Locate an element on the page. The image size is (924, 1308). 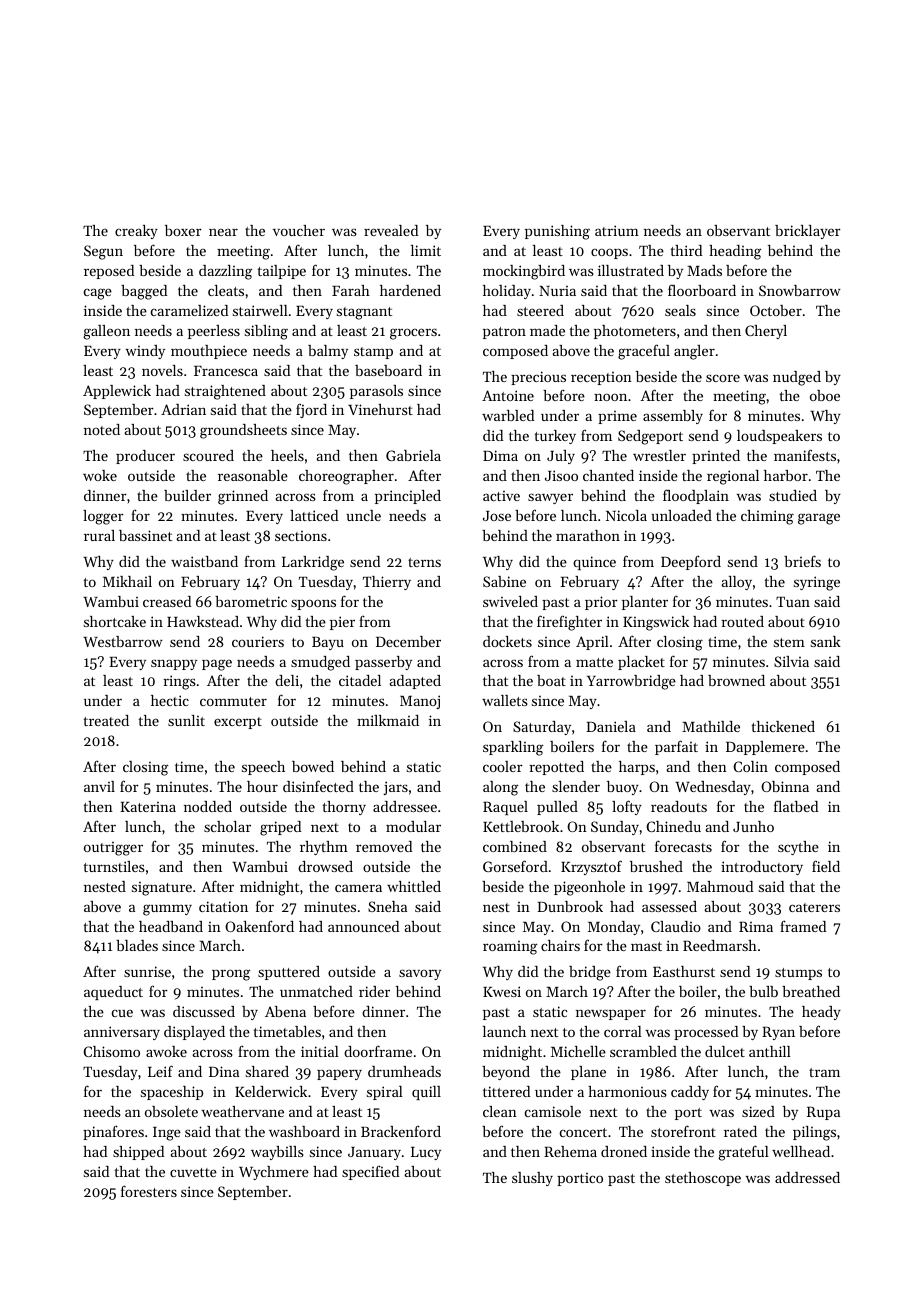
field is located at coordinates (826, 866).
